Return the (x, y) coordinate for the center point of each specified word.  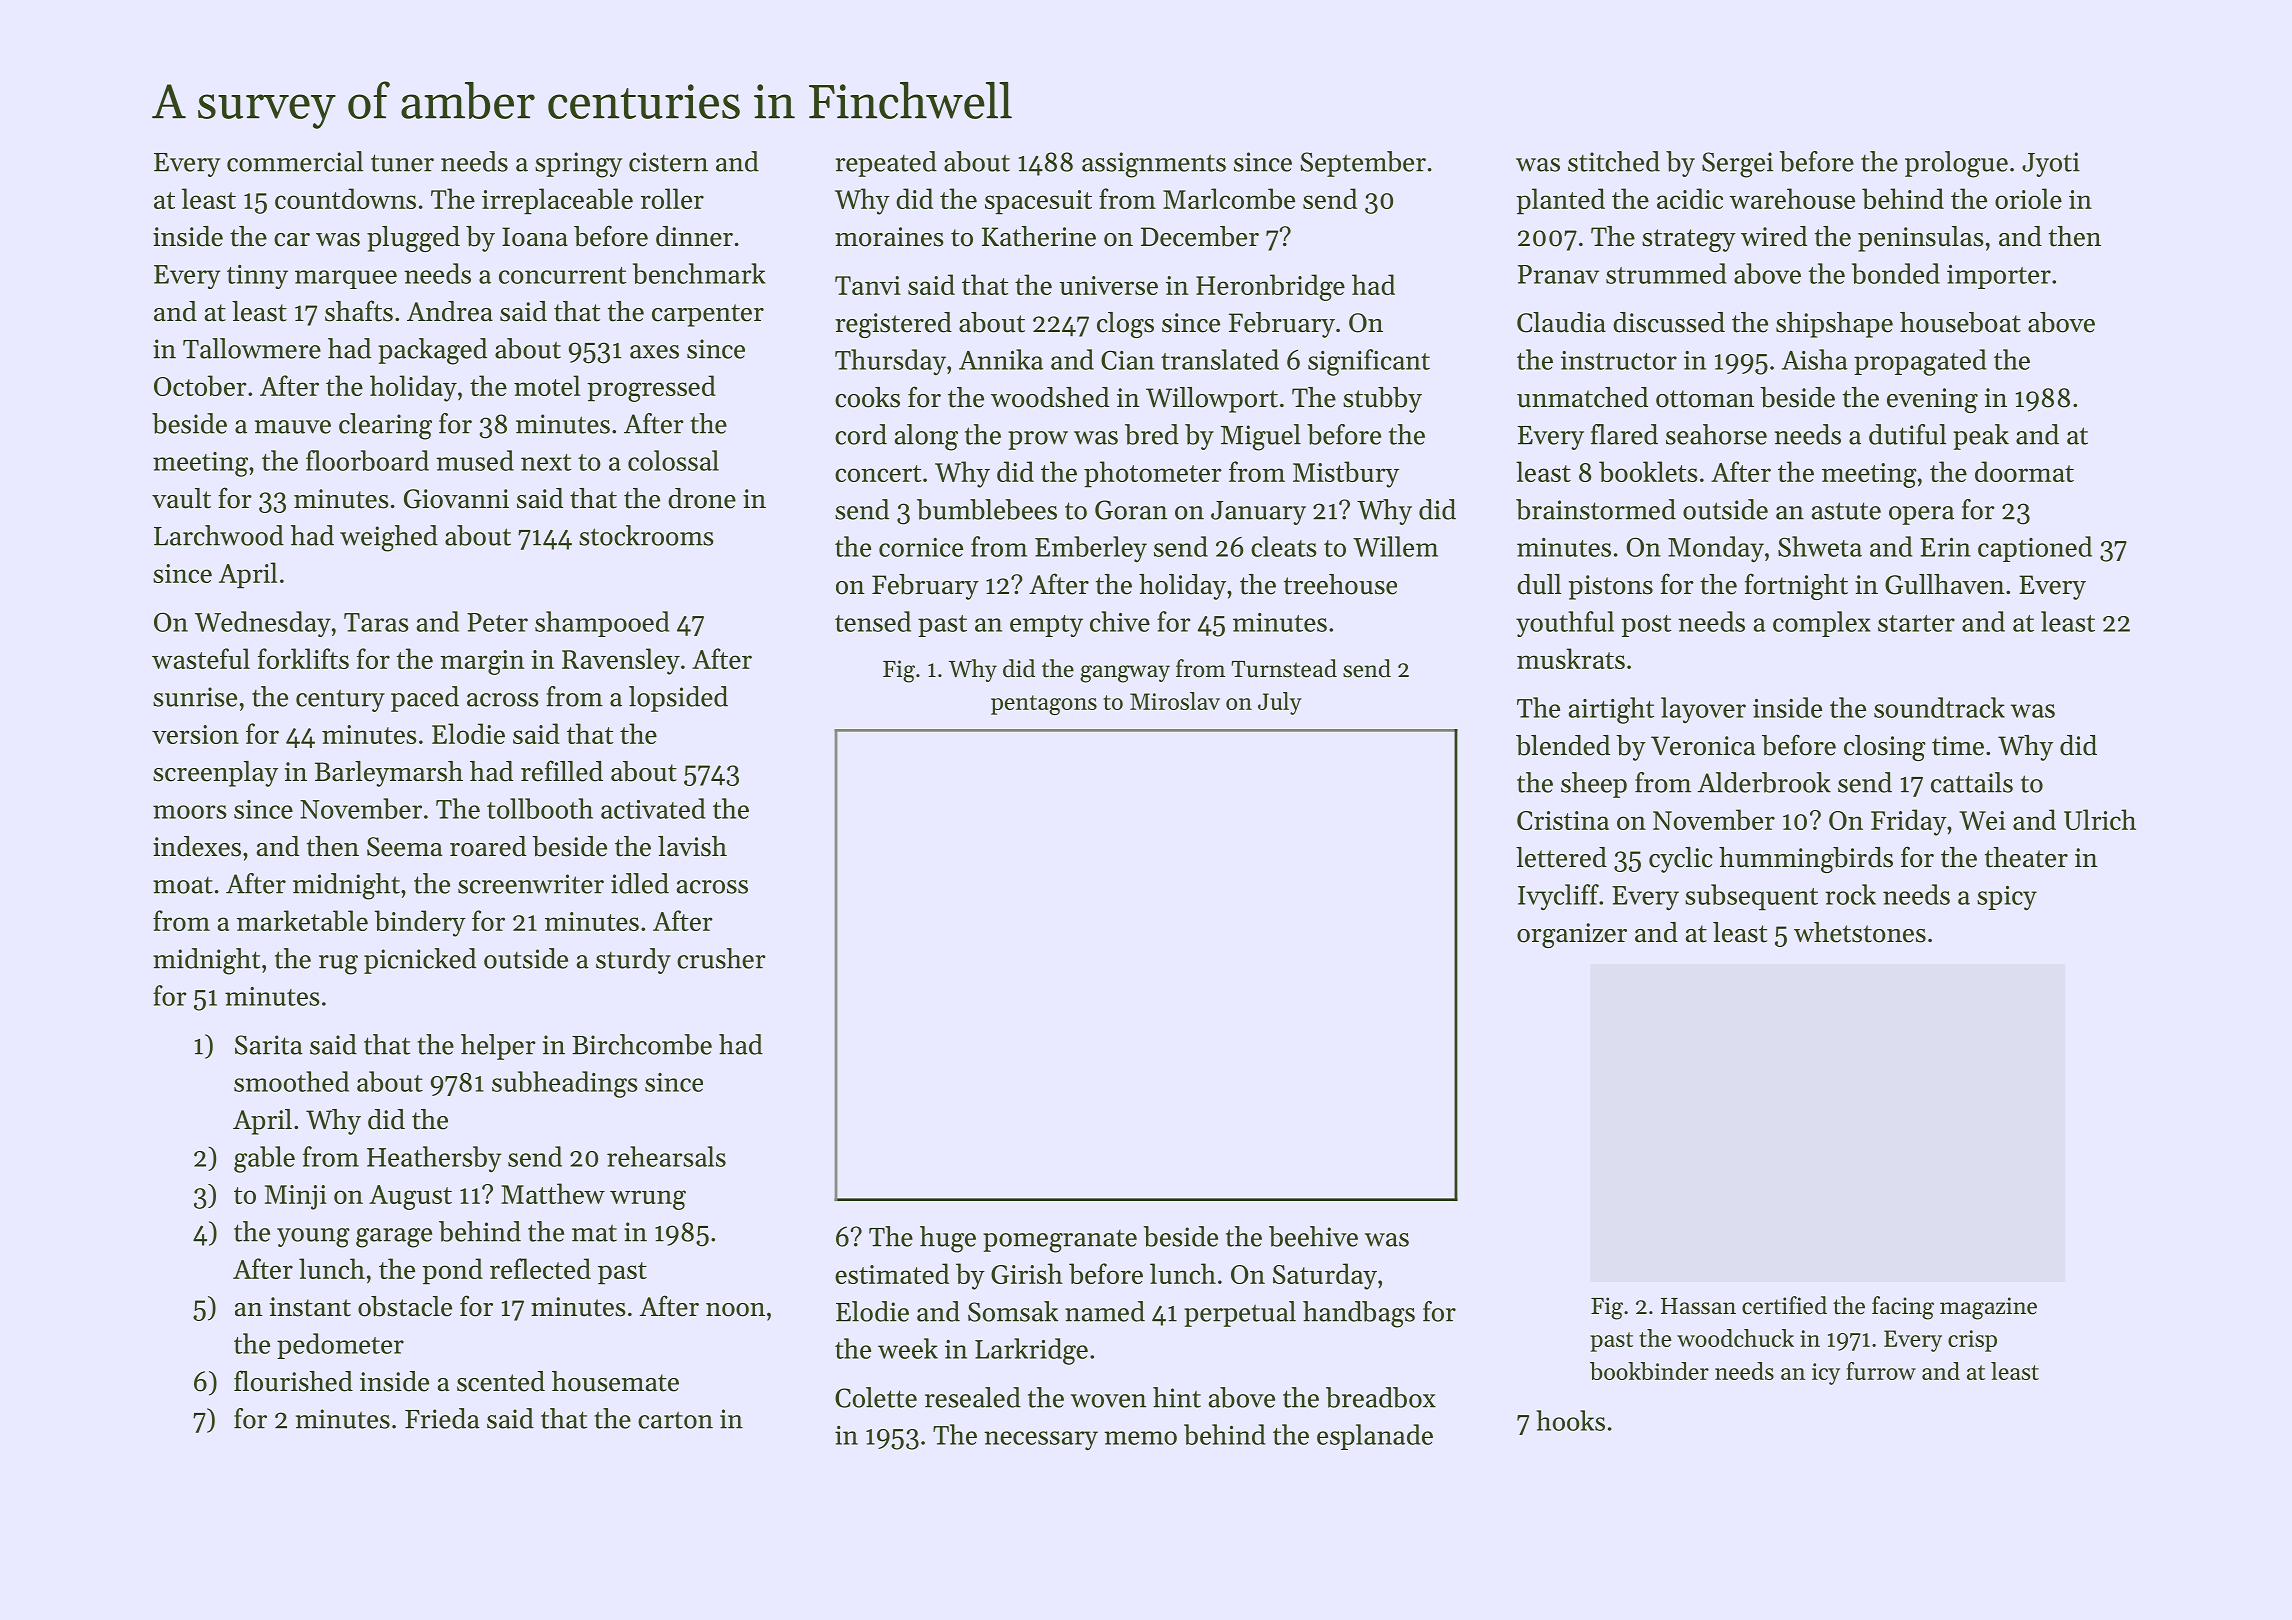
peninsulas (1921, 239)
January (1258, 513)
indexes (197, 846)
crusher (721, 958)
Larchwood (219, 535)
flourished (293, 1381)
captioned (2035, 549)
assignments (1154, 165)
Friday (1909, 822)
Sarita (269, 1045)
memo (1140, 1438)
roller (672, 198)
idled (640, 883)
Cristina (1563, 820)
